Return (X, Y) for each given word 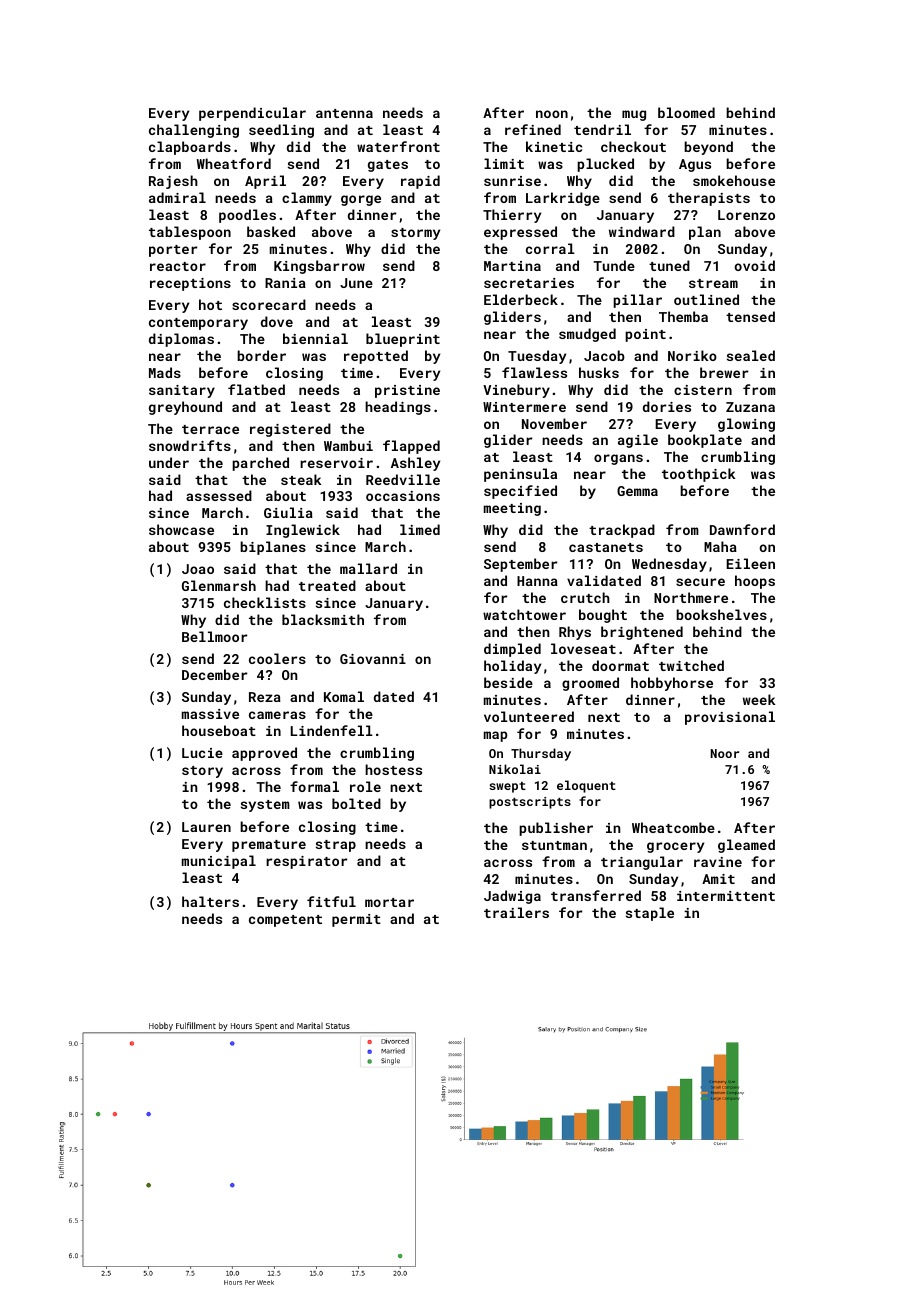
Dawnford (742, 529)
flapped (411, 447)
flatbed (256, 389)
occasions (403, 496)
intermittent (726, 896)
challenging (194, 131)
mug (634, 115)
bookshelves (721, 614)
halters (210, 901)
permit (356, 920)
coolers (277, 658)
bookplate (705, 441)
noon (552, 114)
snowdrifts (190, 445)
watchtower (524, 614)
